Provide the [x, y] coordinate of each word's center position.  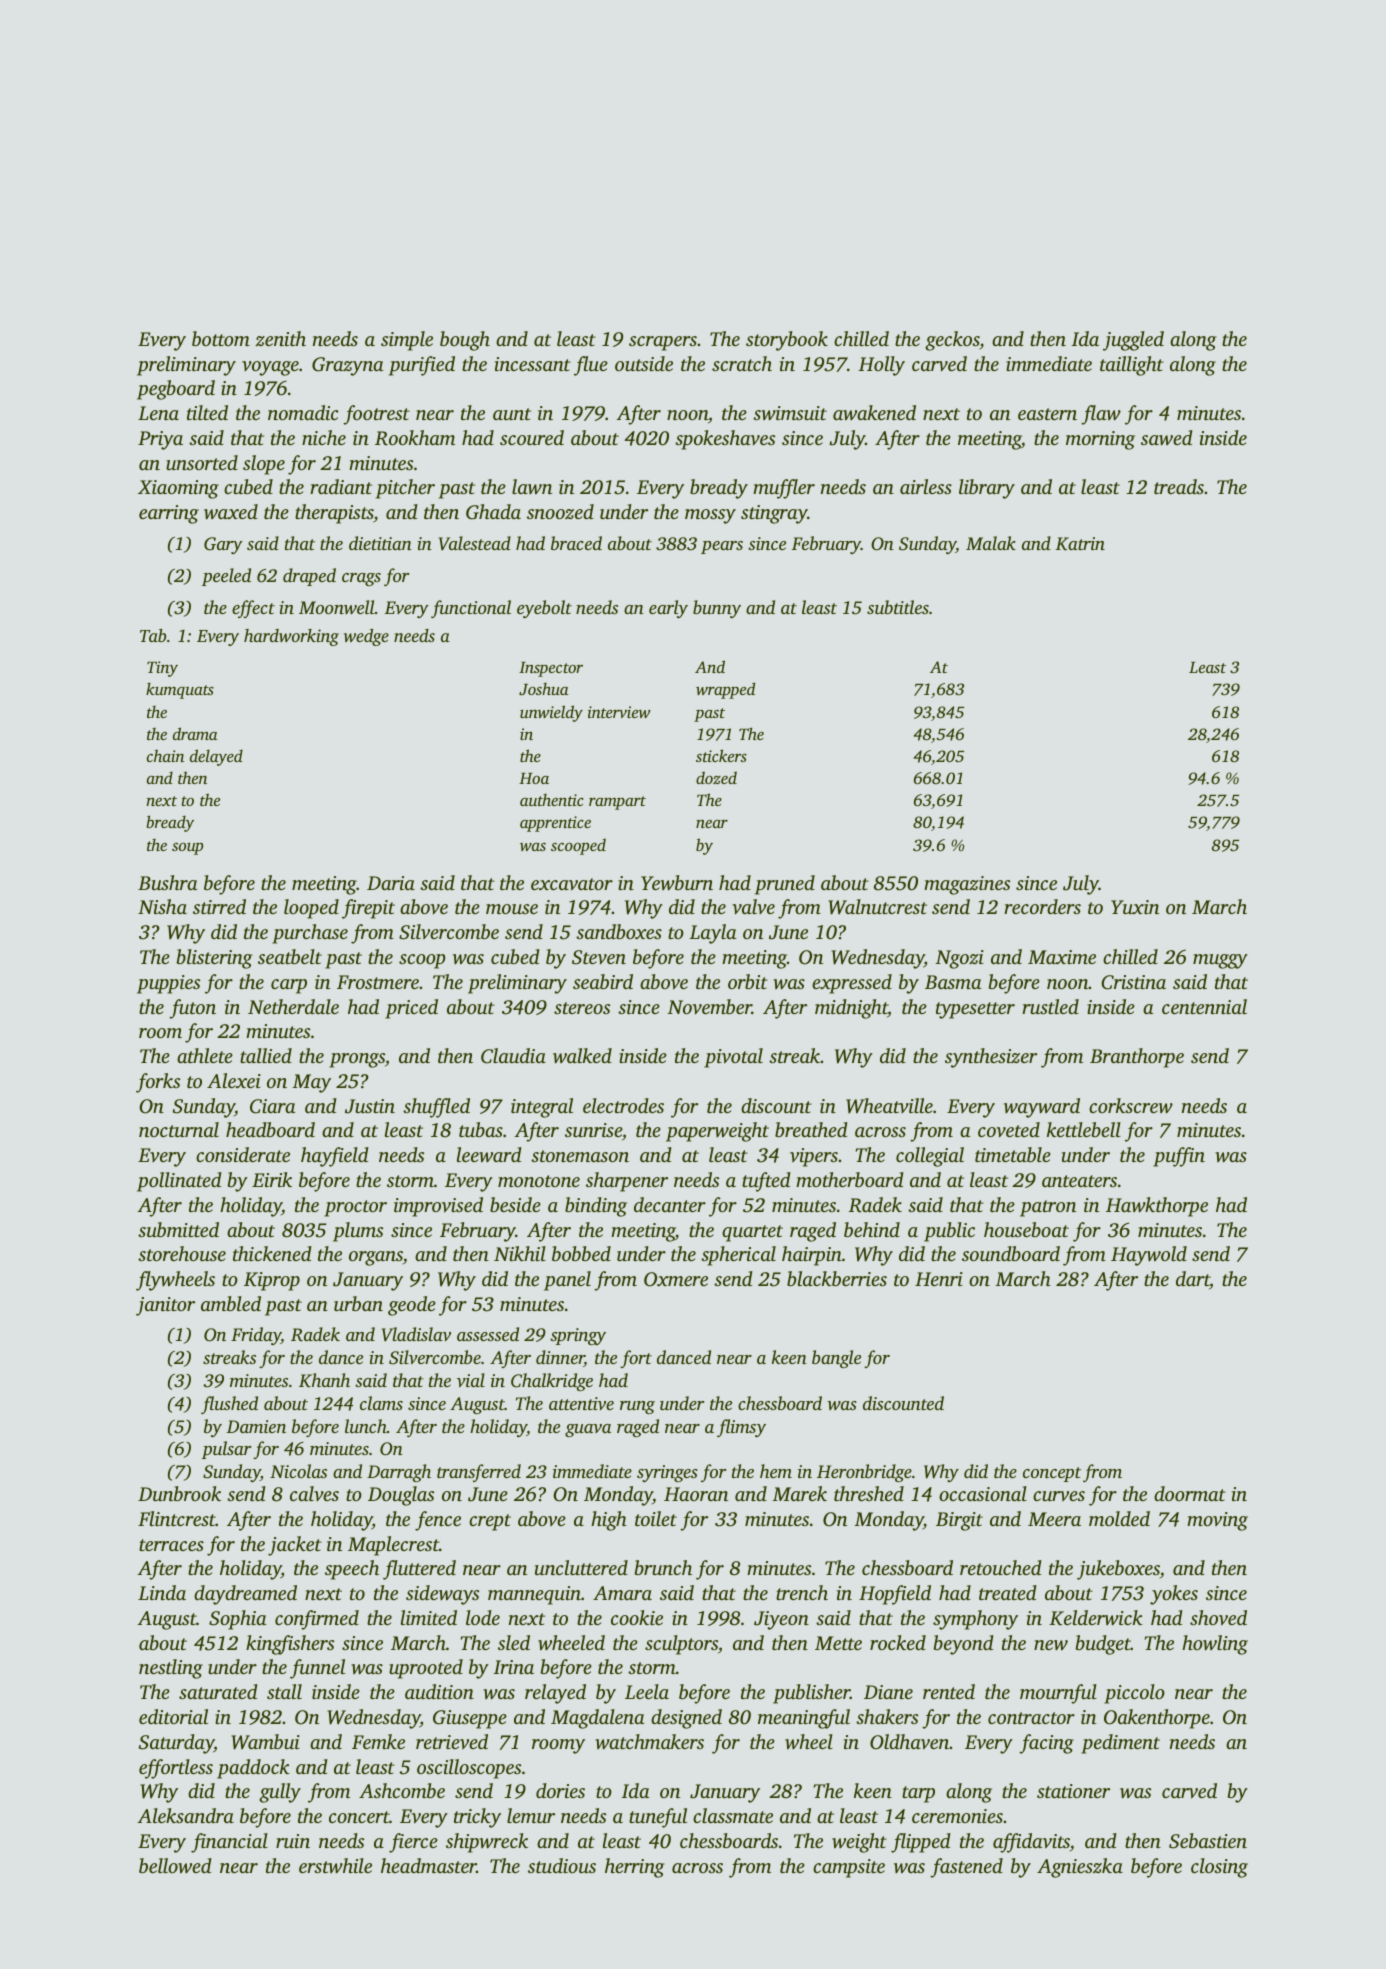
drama [195, 733]
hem [776, 1471]
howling [1215, 1645]
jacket [295, 1546]
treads [1179, 486]
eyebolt [544, 609]
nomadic [303, 412]
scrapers [663, 343]
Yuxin [1135, 907]
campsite [849, 1868]
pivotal [733, 1058]
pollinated [179, 1182]
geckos [952, 341]
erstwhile [335, 1866]
